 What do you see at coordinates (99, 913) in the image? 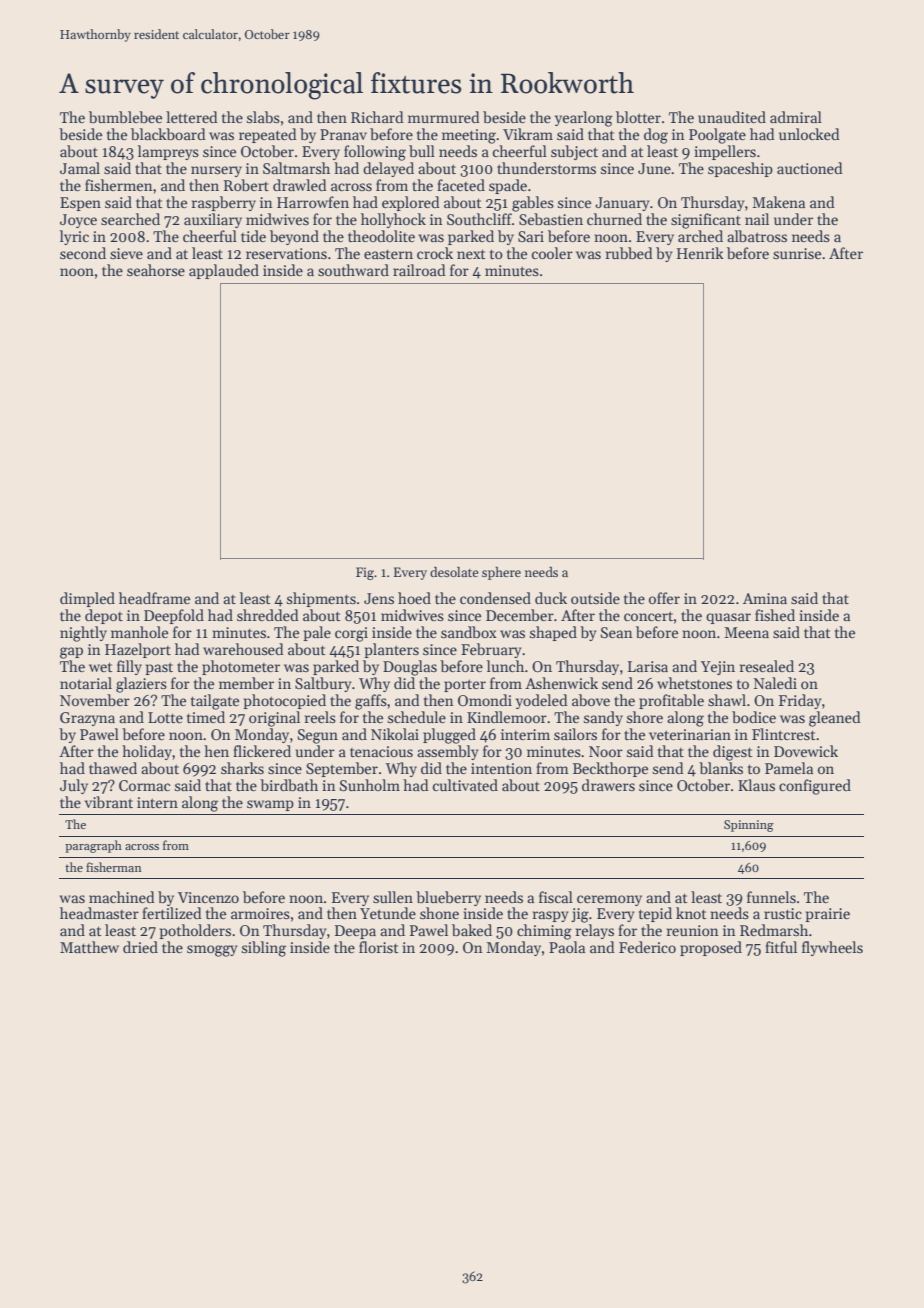
I see `headmaster` at bounding box center [99, 913].
